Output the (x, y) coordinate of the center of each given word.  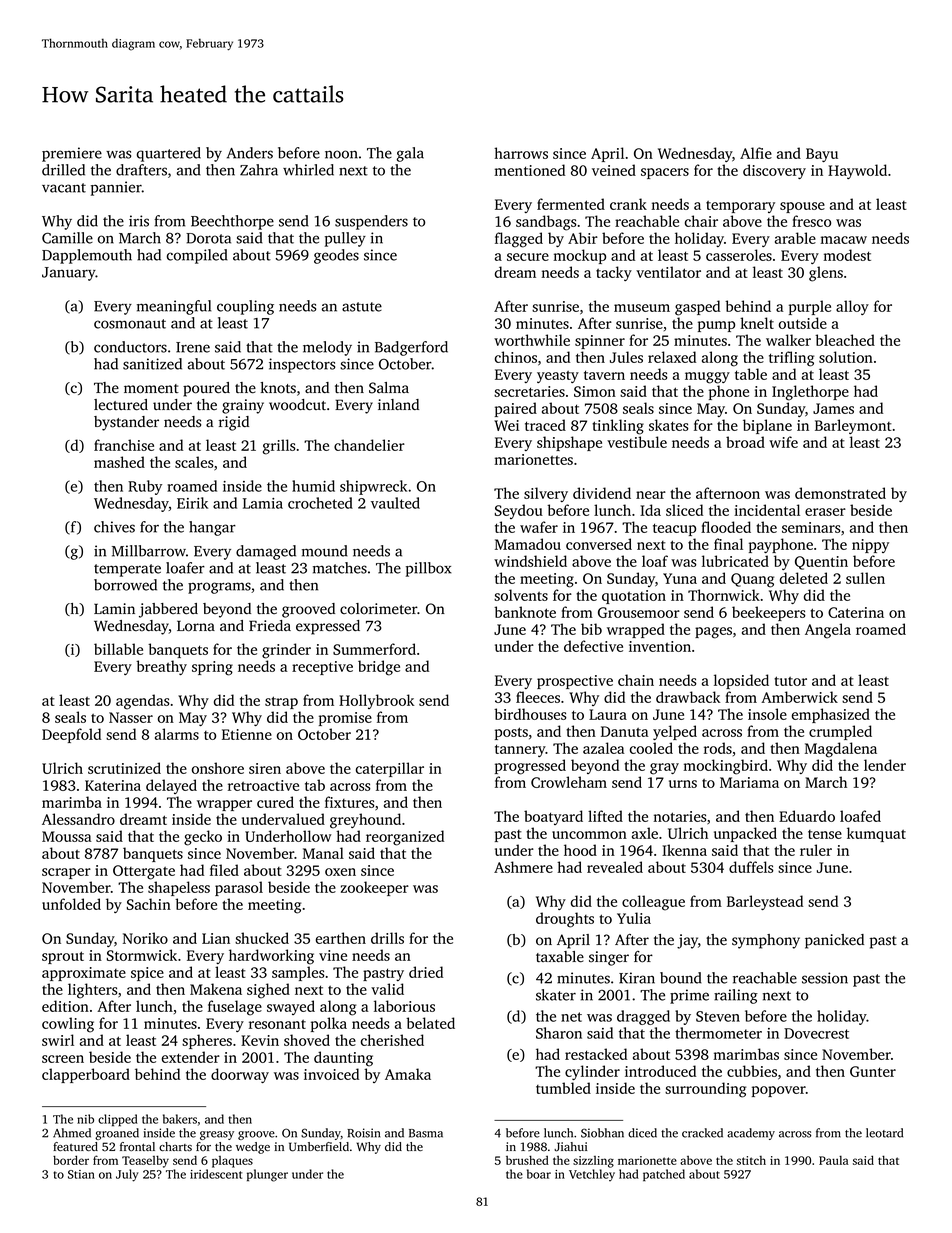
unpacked (745, 834)
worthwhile (532, 340)
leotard (884, 1133)
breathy (161, 667)
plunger (267, 1175)
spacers (665, 173)
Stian (81, 1174)
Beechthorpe (232, 222)
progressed (530, 767)
